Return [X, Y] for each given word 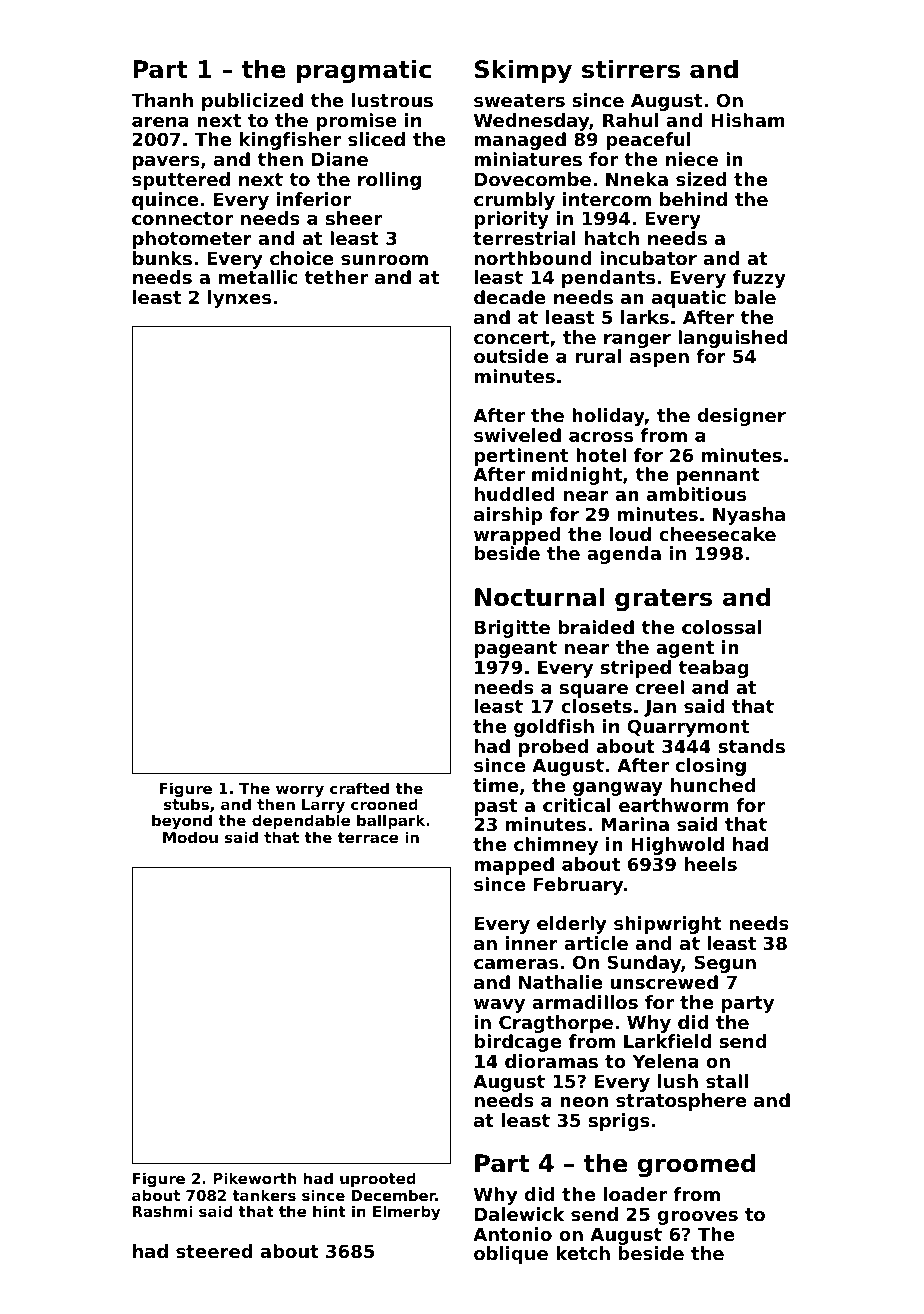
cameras [516, 964]
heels [711, 864]
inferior [314, 199]
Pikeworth [254, 1178]
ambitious [696, 494]
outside [511, 356]
